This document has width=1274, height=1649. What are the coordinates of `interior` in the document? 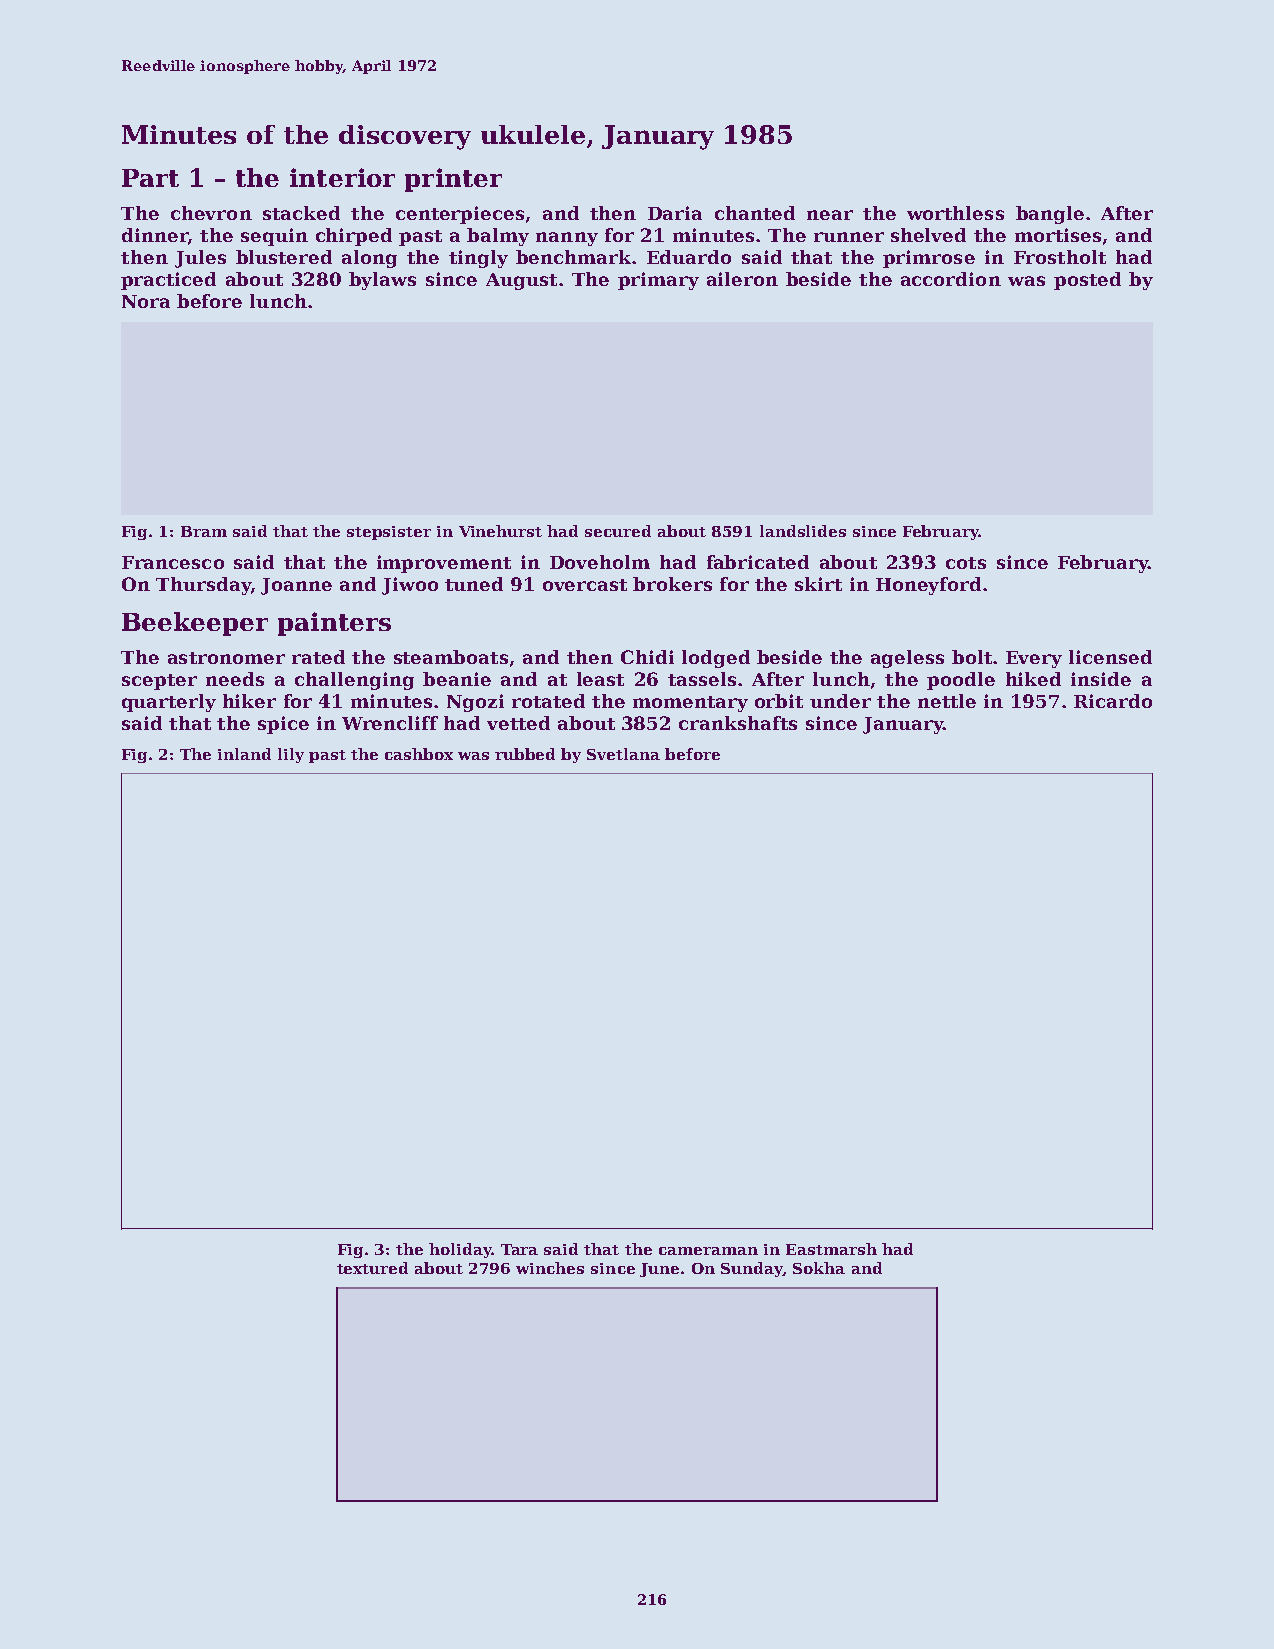 It's located at (342, 177).
